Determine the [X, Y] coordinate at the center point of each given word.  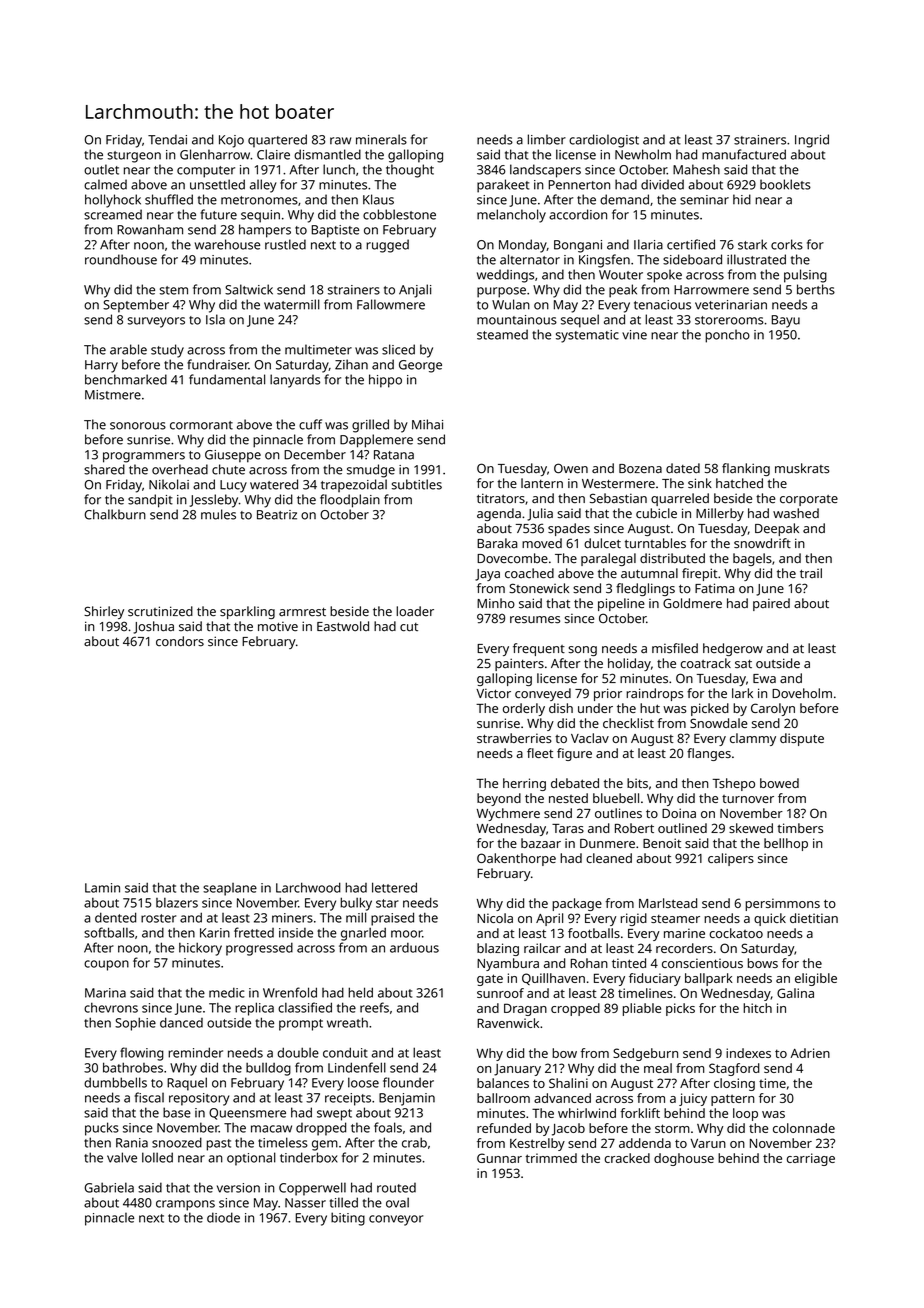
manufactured [744, 154]
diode [223, 1217]
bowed [779, 783]
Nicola [495, 918]
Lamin [102, 888]
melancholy [511, 216]
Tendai [167, 139]
